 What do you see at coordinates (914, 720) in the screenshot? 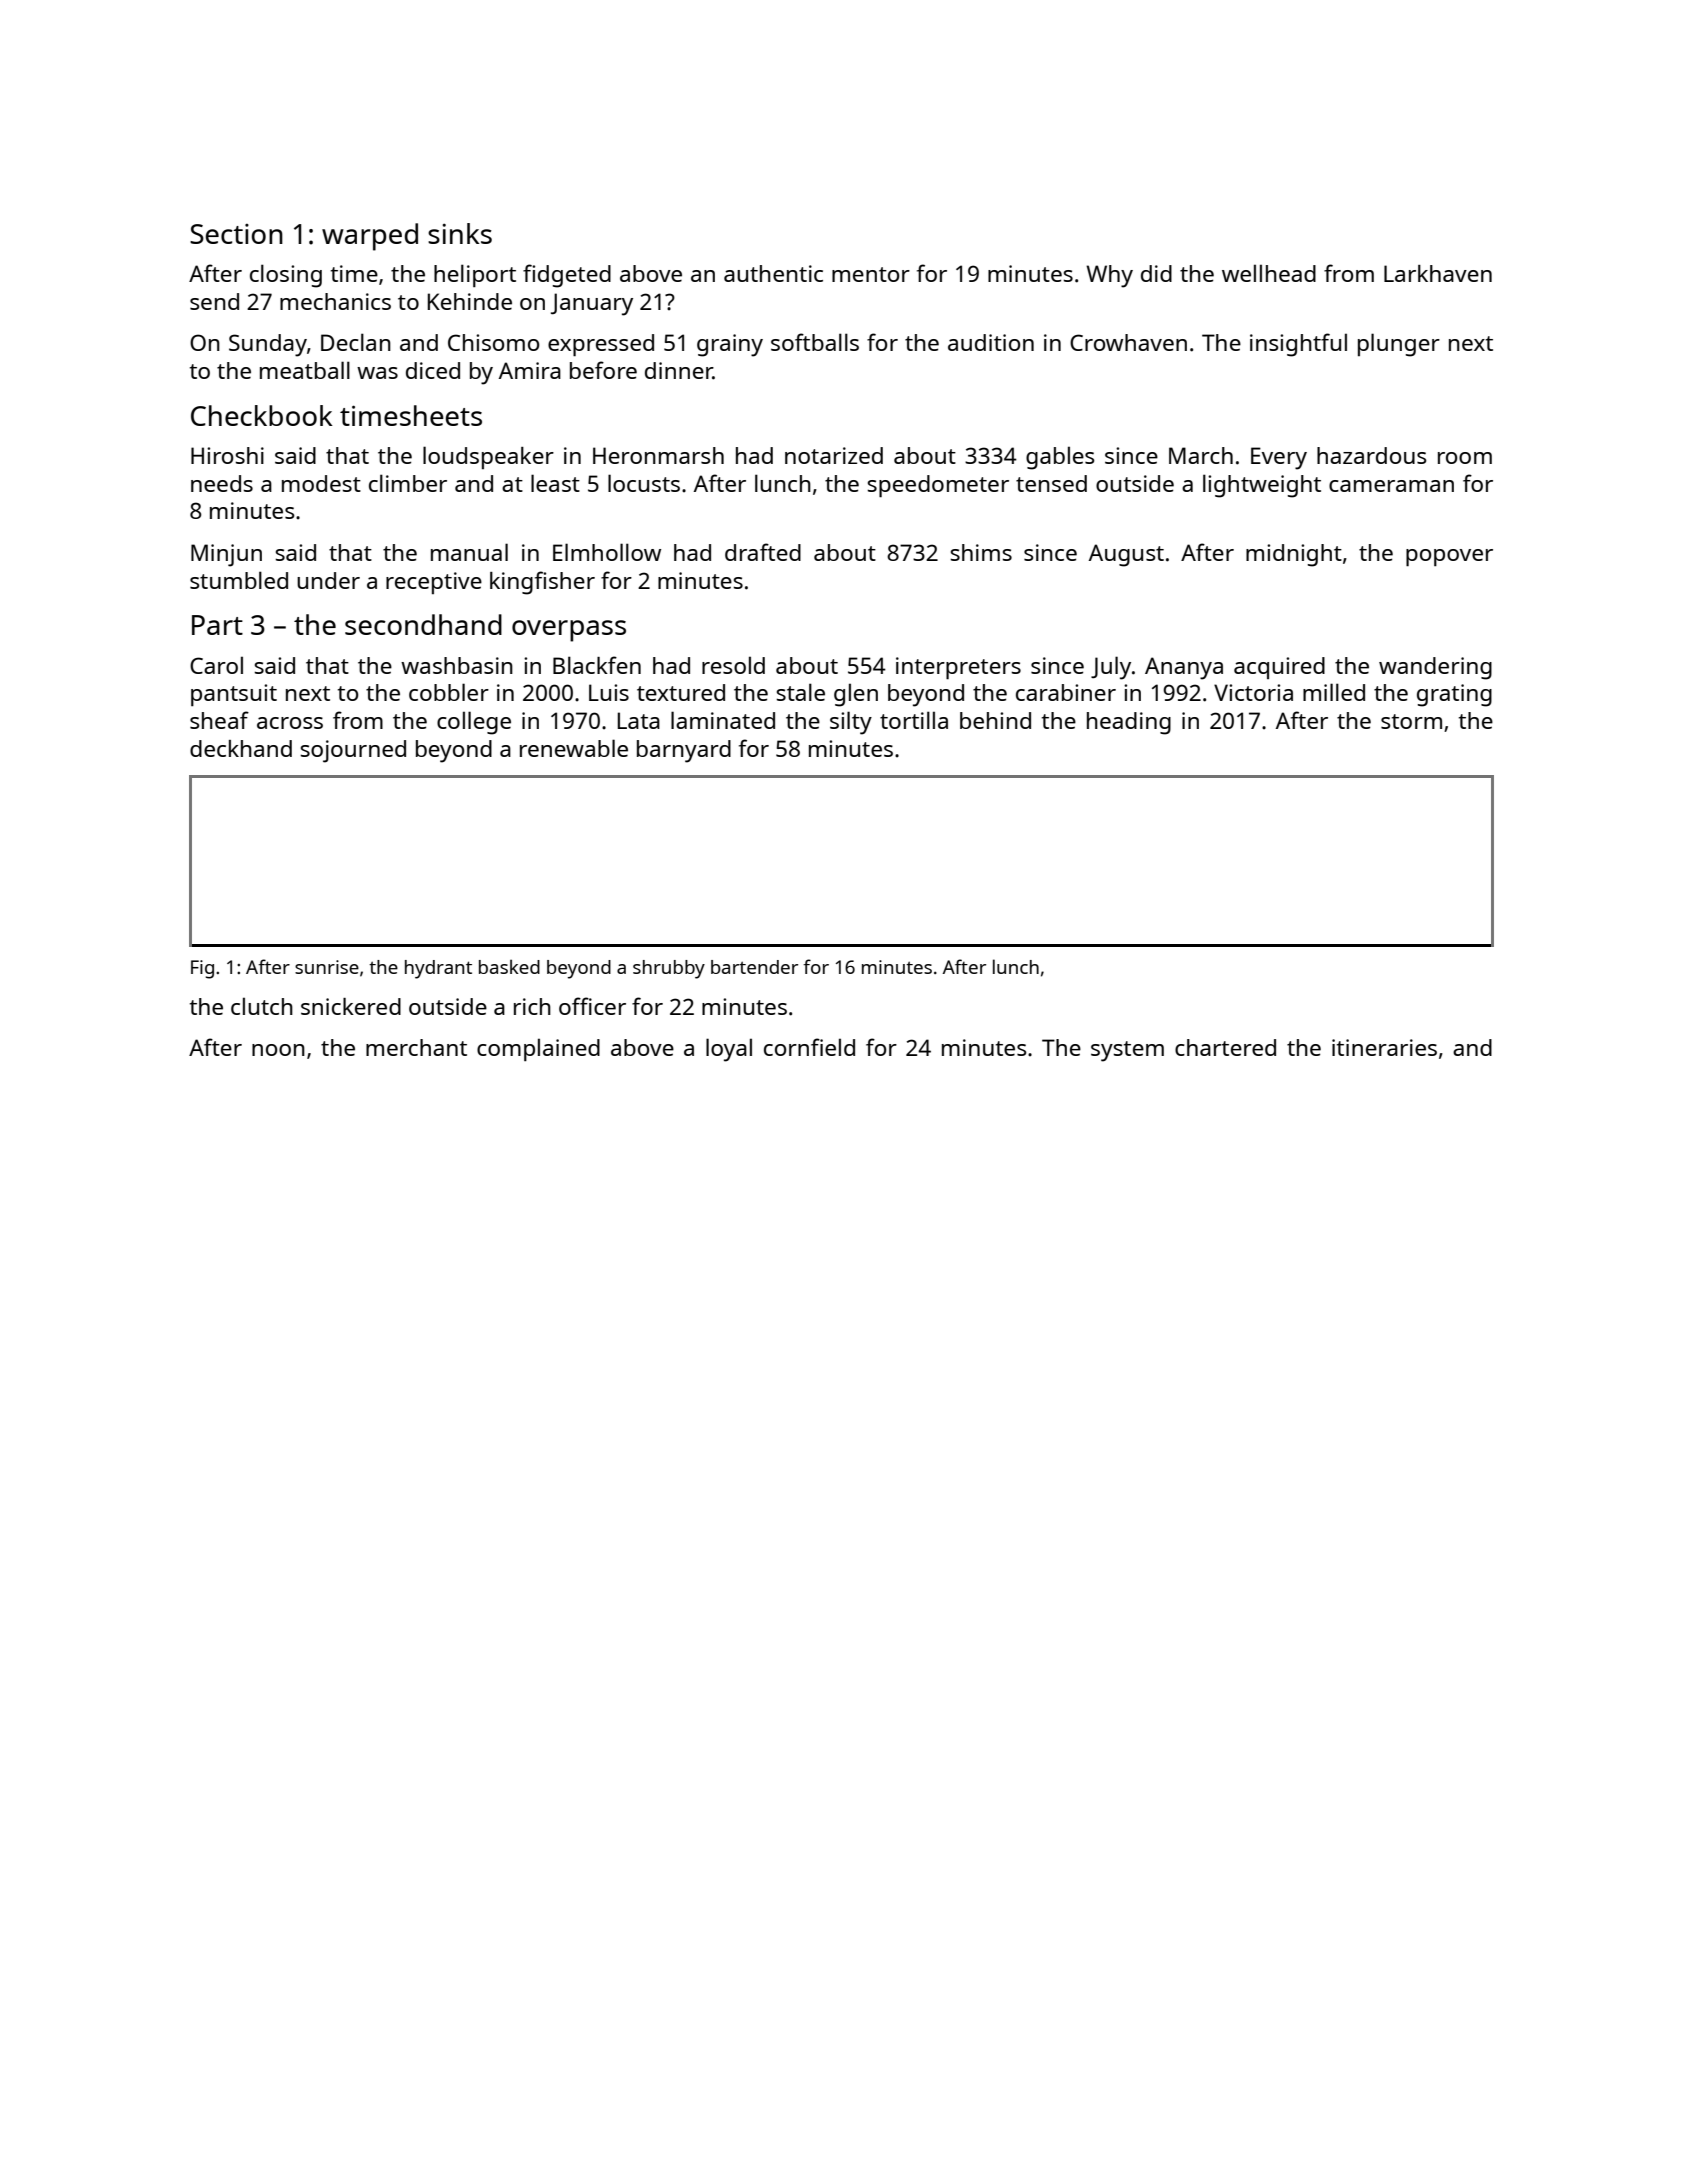
I see `tortilla` at bounding box center [914, 720].
